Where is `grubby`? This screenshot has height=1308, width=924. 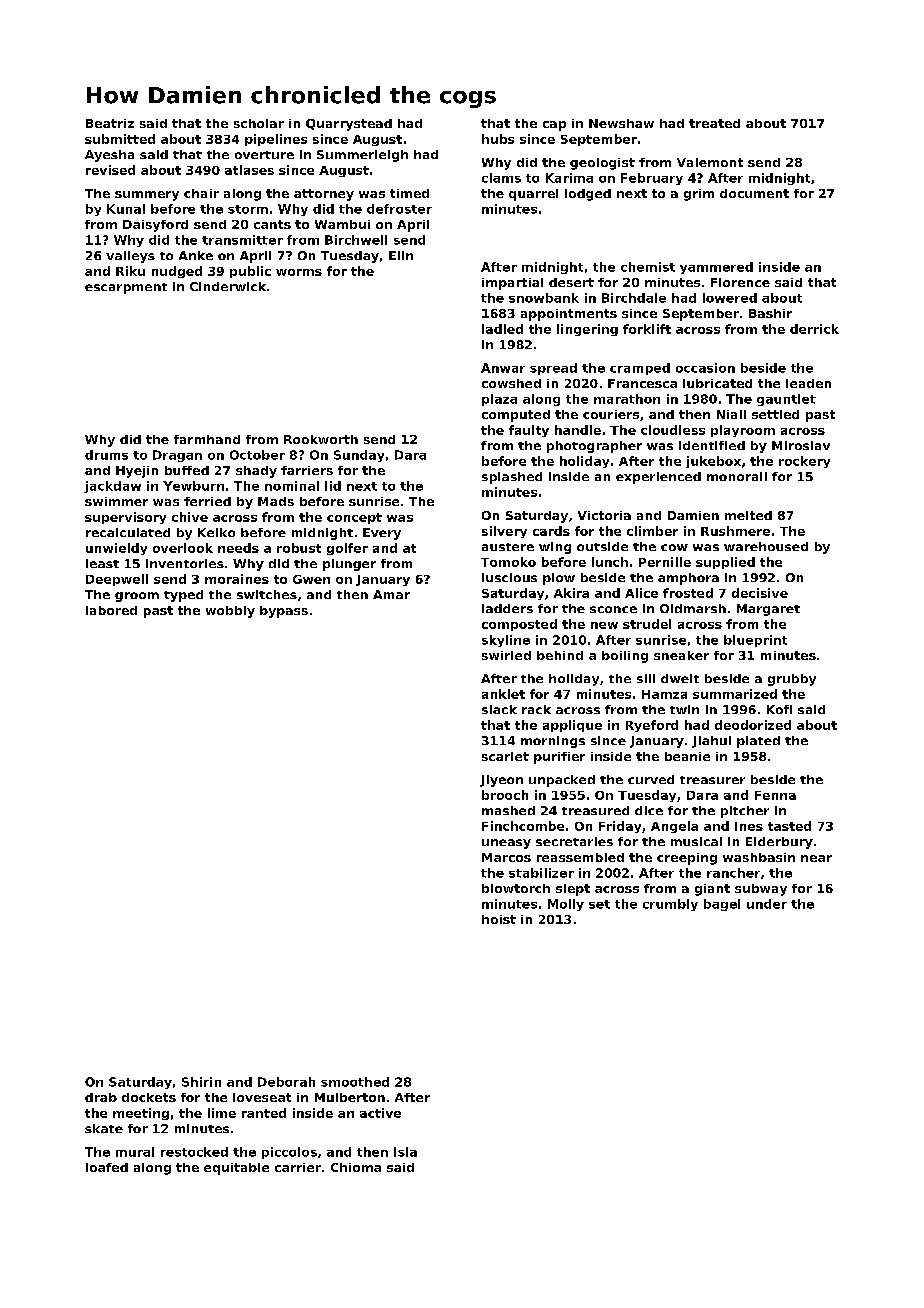 grubby is located at coordinates (792, 680).
